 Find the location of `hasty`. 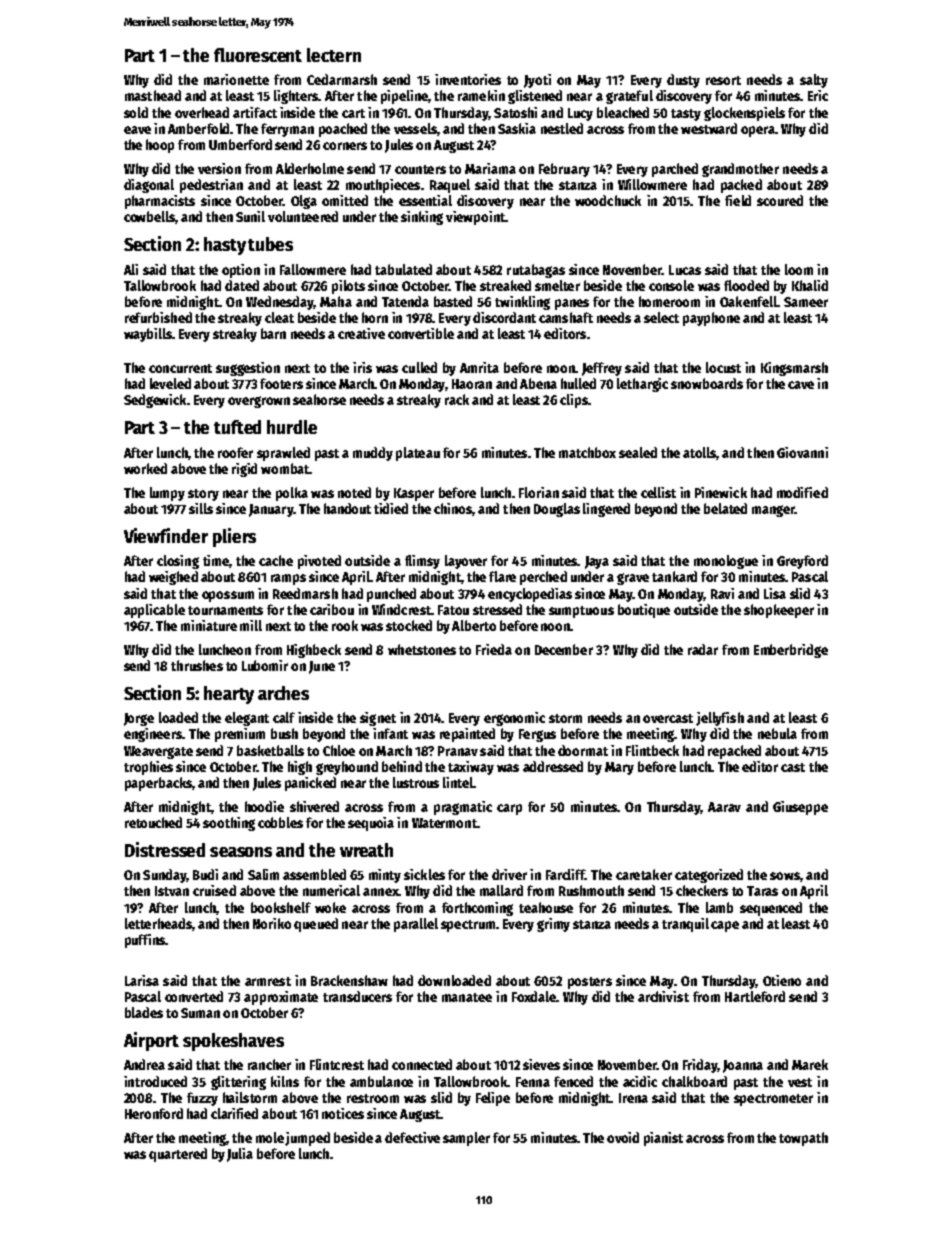

hasty is located at coordinates (225, 246).
